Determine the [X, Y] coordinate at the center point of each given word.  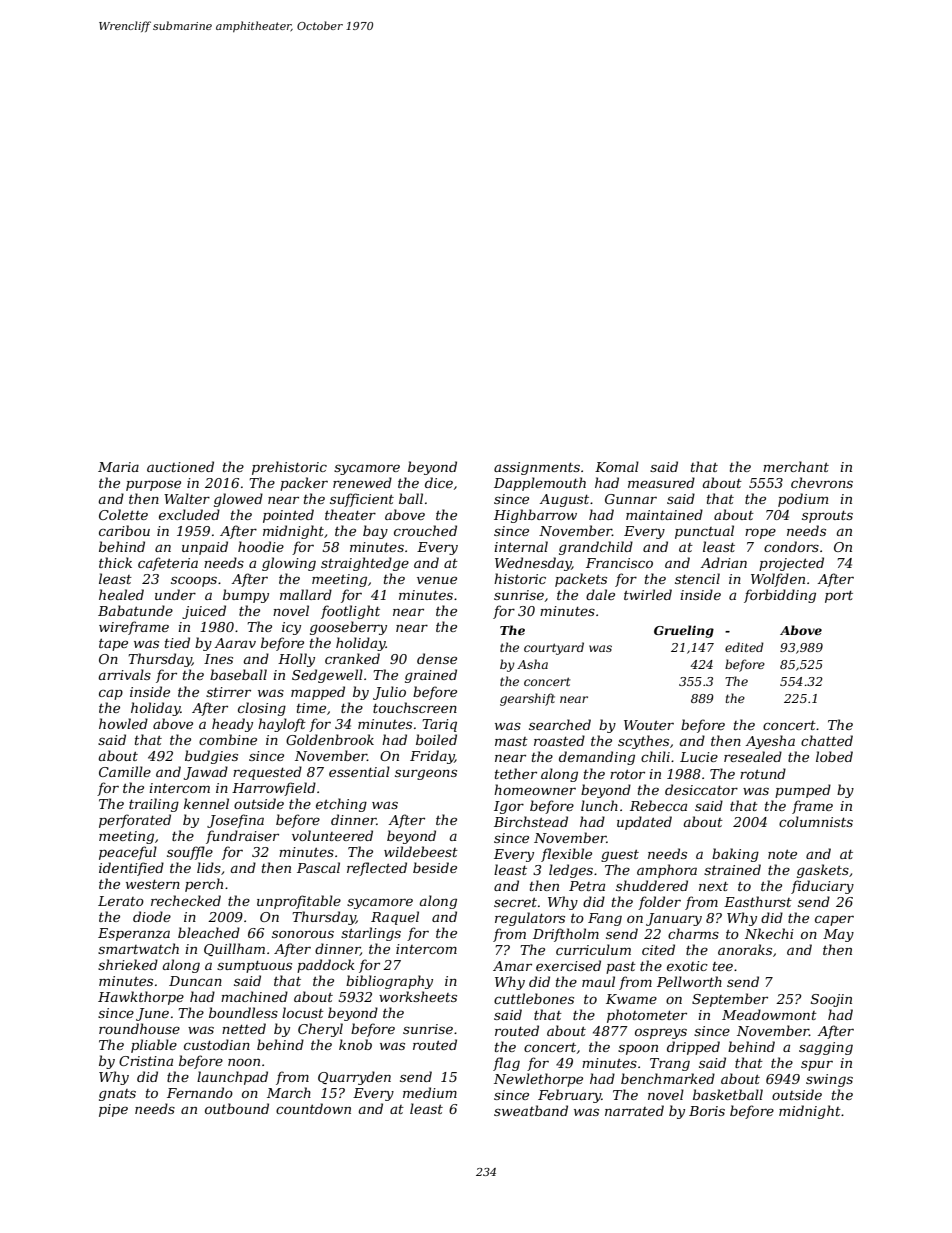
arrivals [125, 674]
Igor [509, 807]
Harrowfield [274, 789]
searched [560, 724]
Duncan [195, 981]
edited [744, 647]
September [730, 1000]
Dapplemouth [540, 484]
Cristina [146, 1061]
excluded [189, 514]
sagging [826, 1048]
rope [760, 533]
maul [598, 981]
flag [506, 1064]
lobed [834, 756]
